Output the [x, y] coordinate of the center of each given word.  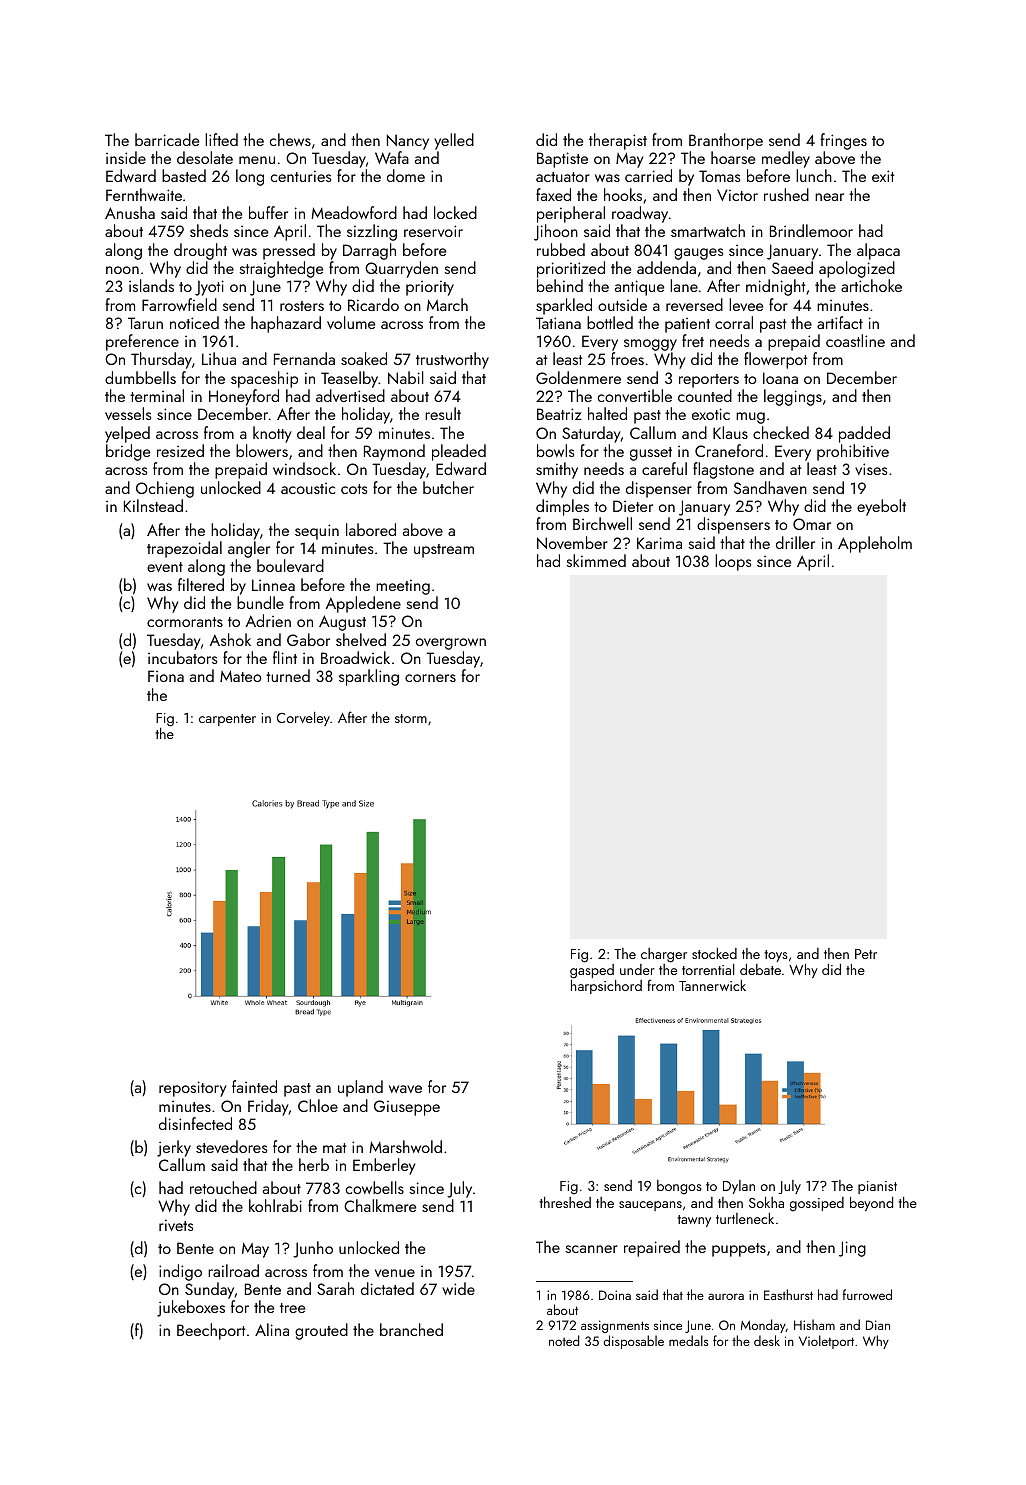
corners [430, 678]
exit [883, 176]
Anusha [130, 212]
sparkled [564, 306]
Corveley [303, 719]
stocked [714, 953]
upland [360, 1088]
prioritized [571, 269]
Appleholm [875, 544]
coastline [855, 340]
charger [664, 955]
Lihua [219, 358]
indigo [180, 1272]
